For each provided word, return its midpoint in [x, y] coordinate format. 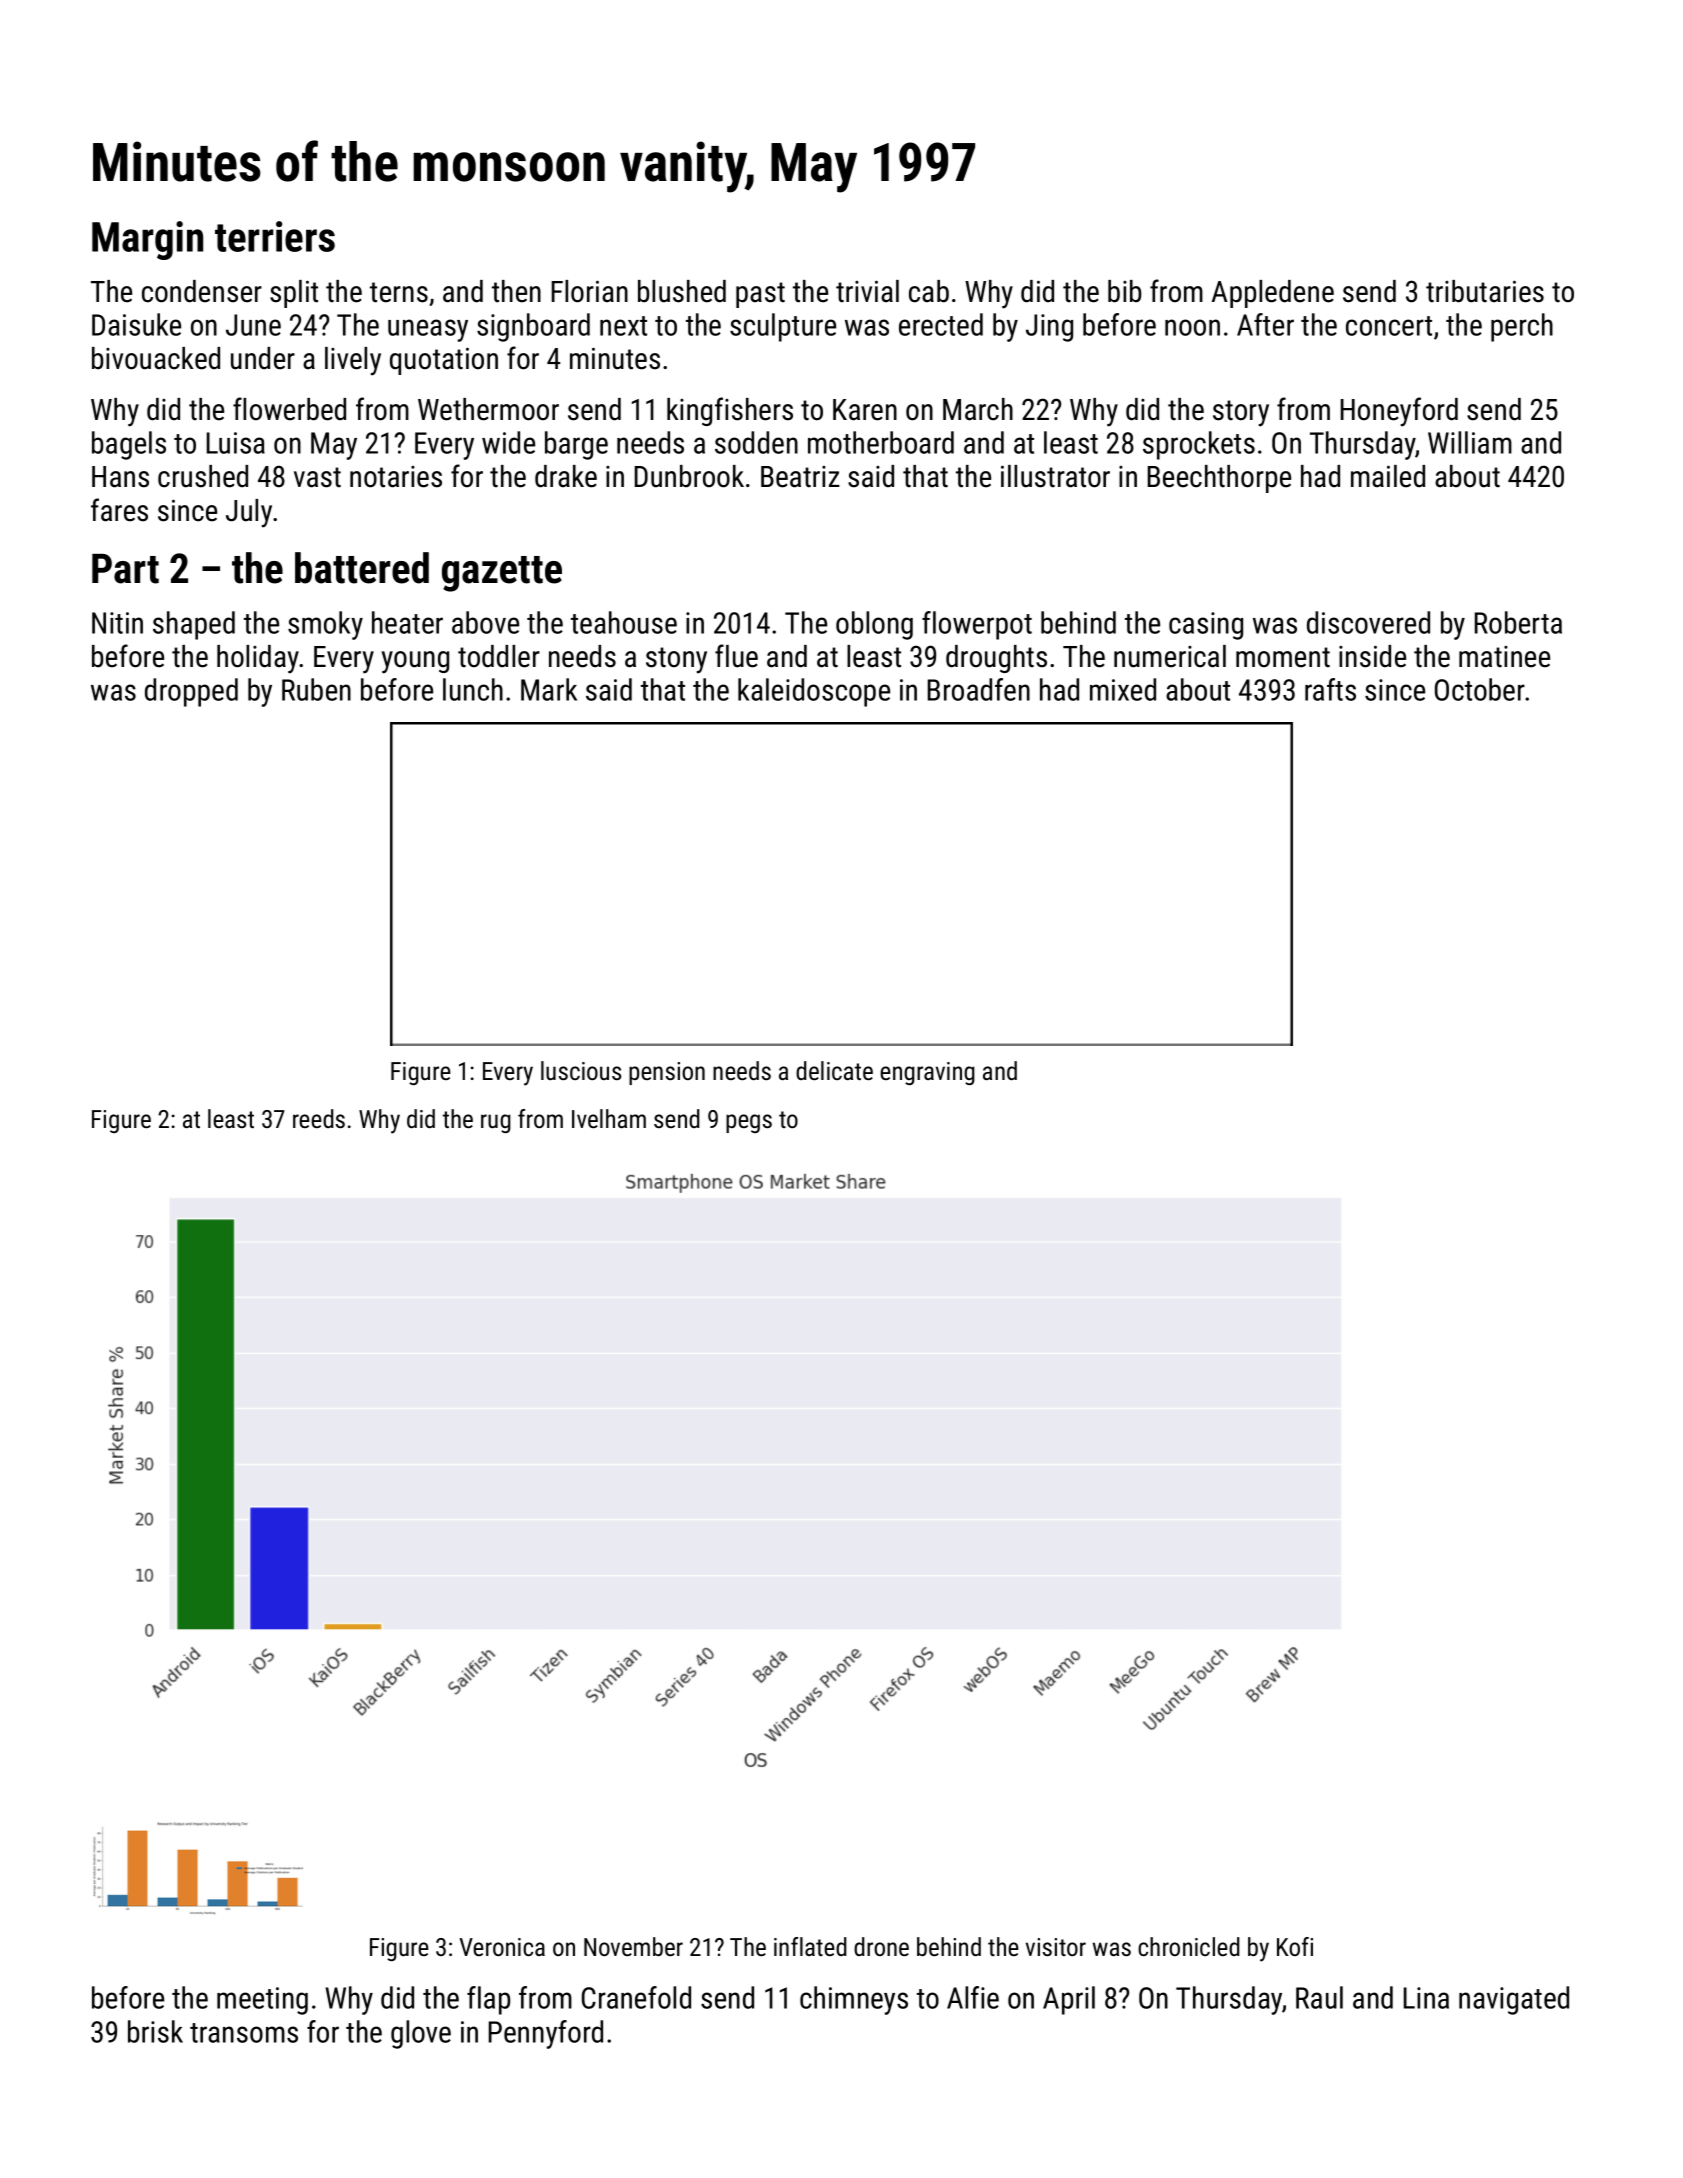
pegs [749, 1123]
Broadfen [979, 689]
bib [1124, 291]
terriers [275, 236]
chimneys [854, 2000]
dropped [191, 692]
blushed [682, 291]
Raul [1319, 1997]
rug [496, 1123]
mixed [1123, 689]
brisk [155, 2031]
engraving [927, 1073]
